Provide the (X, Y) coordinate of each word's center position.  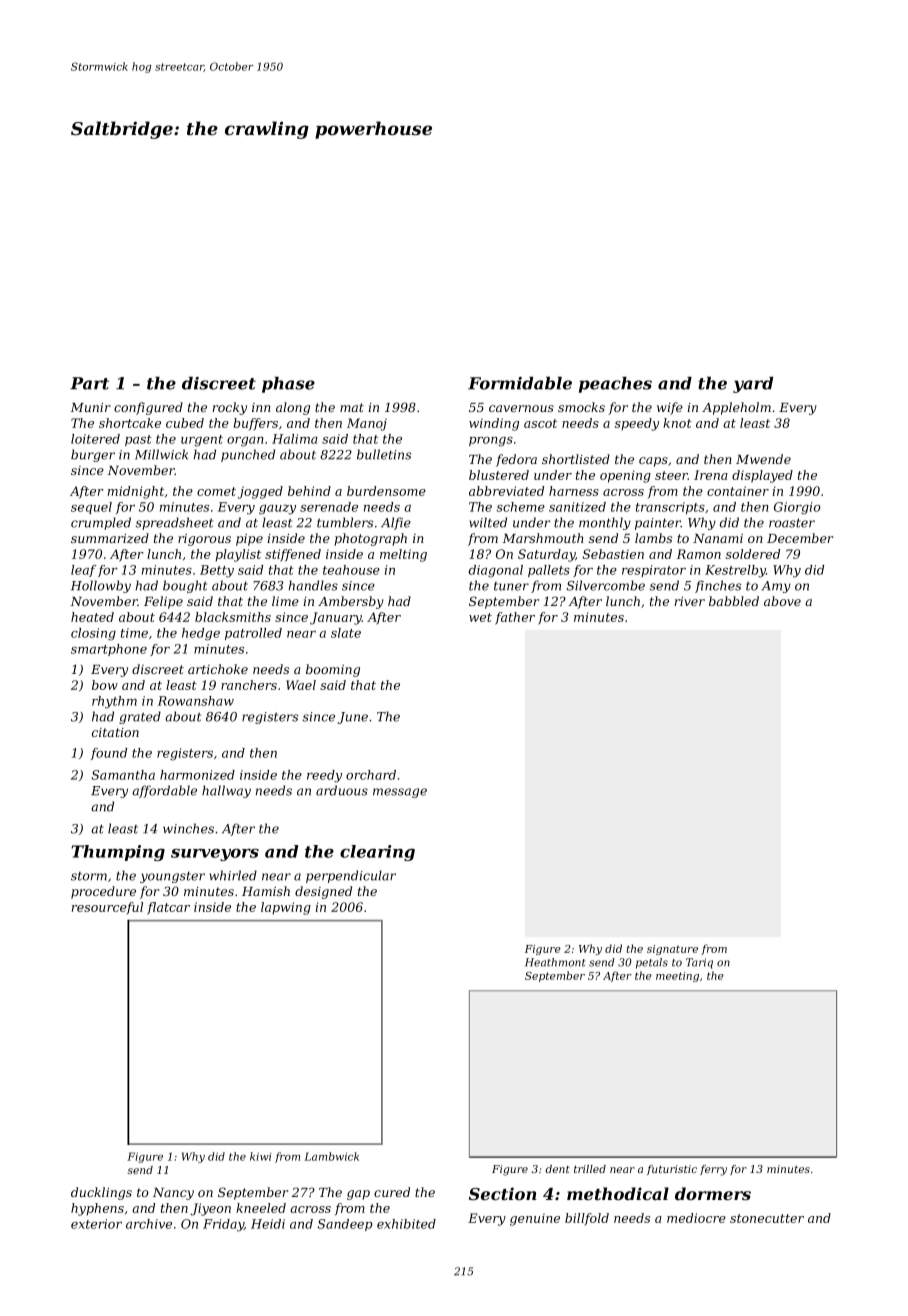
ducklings (101, 1193)
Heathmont (555, 962)
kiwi (260, 1156)
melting (403, 555)
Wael (301, 685)
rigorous (204, 540)
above (782, 601)
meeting (677, 977)
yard (753, 385)
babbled (734, 601)
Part (89, 383)
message (400, 793)
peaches (615, 385)
